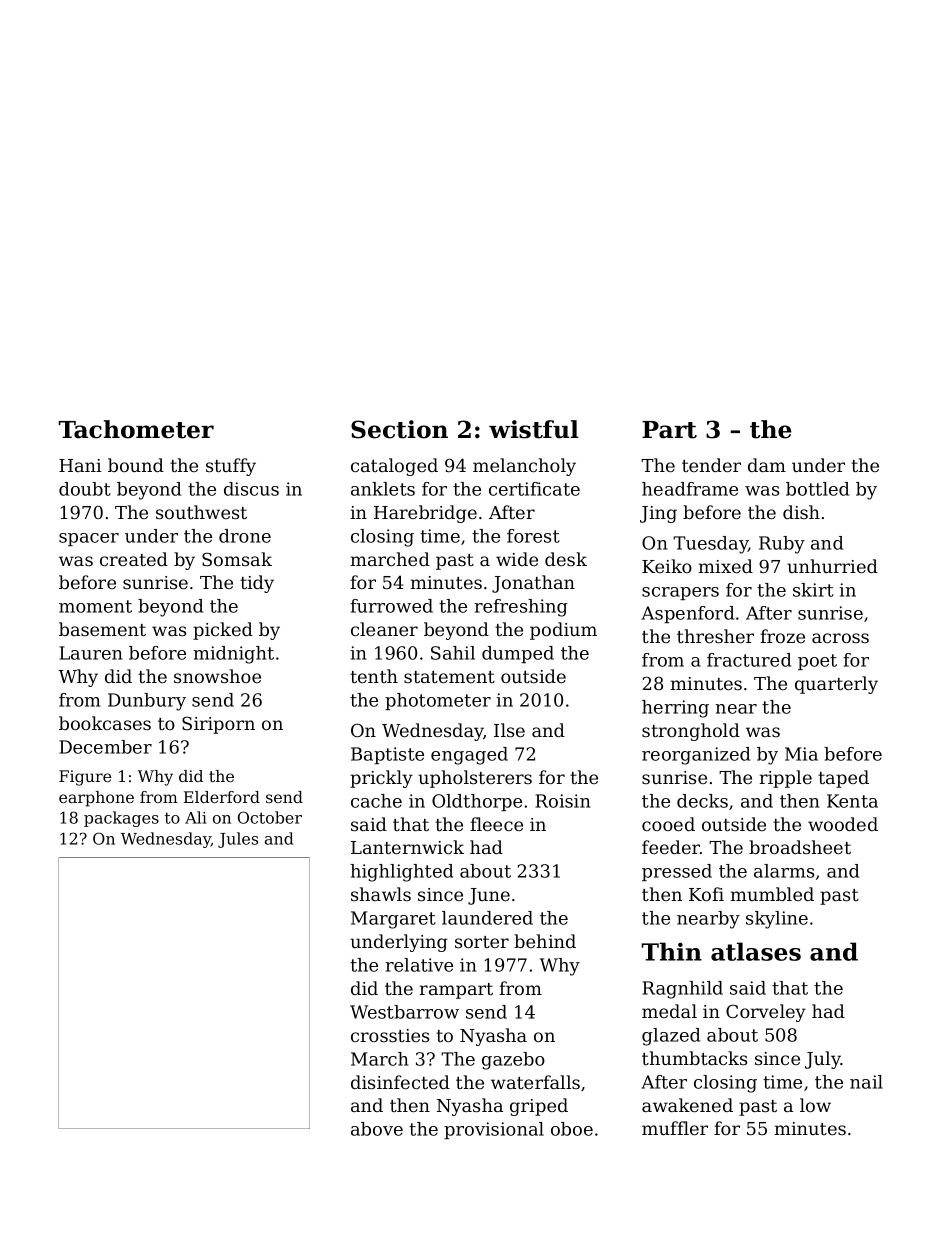  I want to click on decks, so click(702, 801).
